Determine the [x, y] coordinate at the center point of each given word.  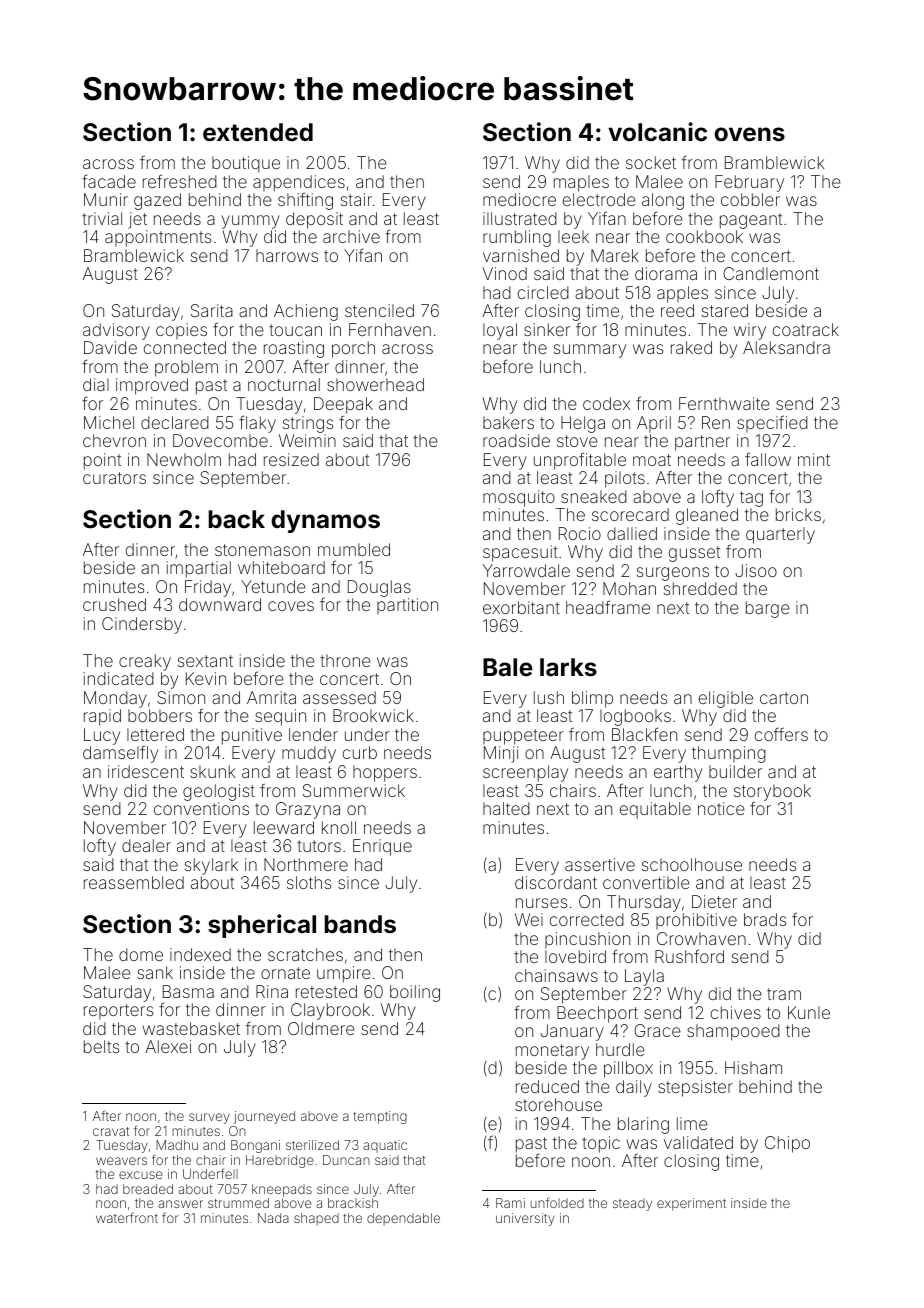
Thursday [644, 903]
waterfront [127, 1217]
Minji [501, 754]
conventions [201, 808]
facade [109, 181]
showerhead [375, 384]
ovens [749, 134]
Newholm [184, 459]
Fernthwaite [724, 403]
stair [356, 199]
